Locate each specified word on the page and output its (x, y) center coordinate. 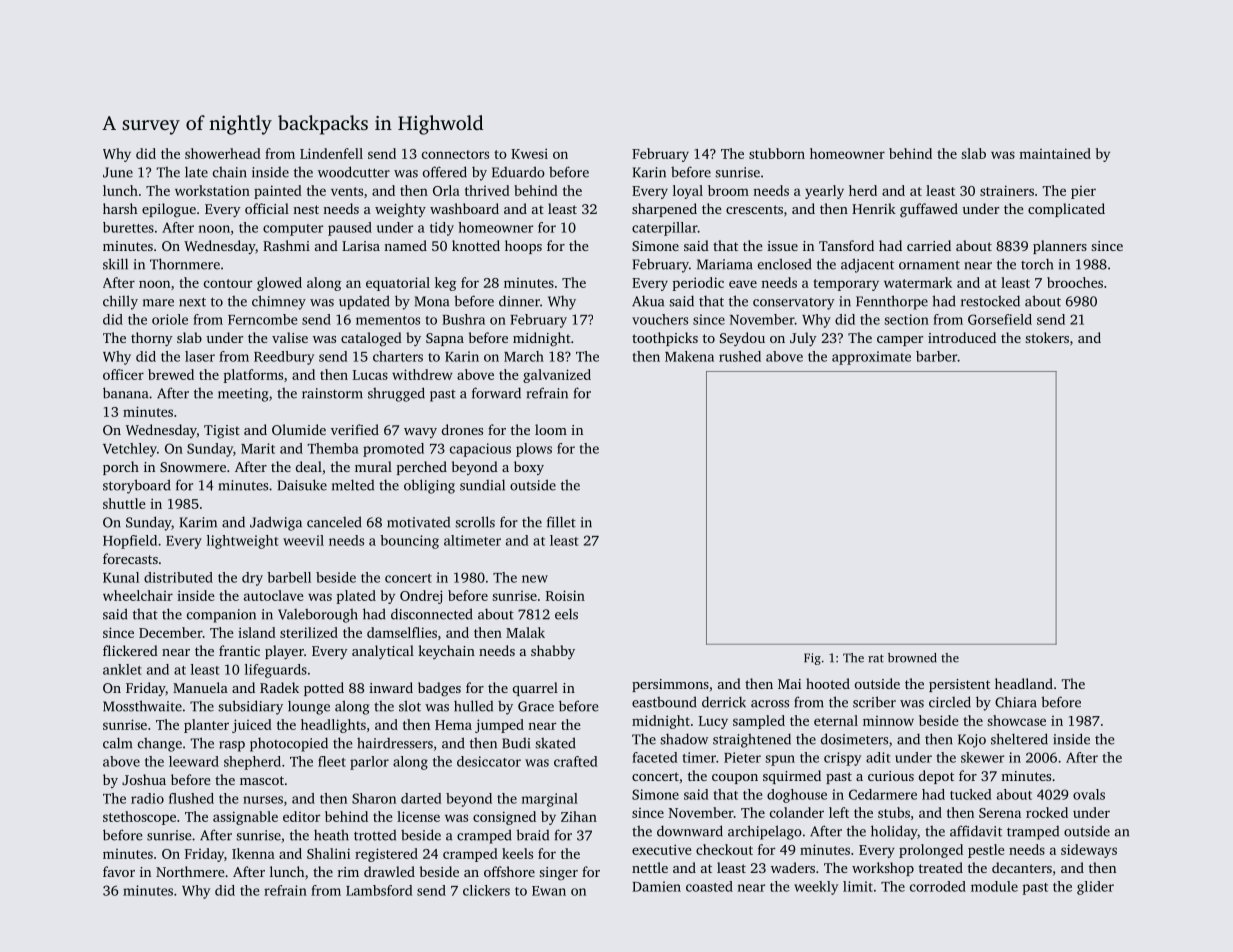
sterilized (309, 632)
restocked (990, 301)
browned (912, 658)
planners (1060, 247)
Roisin (565, 595)
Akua (648, 301)
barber (936, 356)
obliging (429, 486)
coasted (709, 886)
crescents (754, 209)
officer (123, 374)
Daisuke (302, 485)
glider (1095, 888)
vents (347, 191)
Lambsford (379, 890)
